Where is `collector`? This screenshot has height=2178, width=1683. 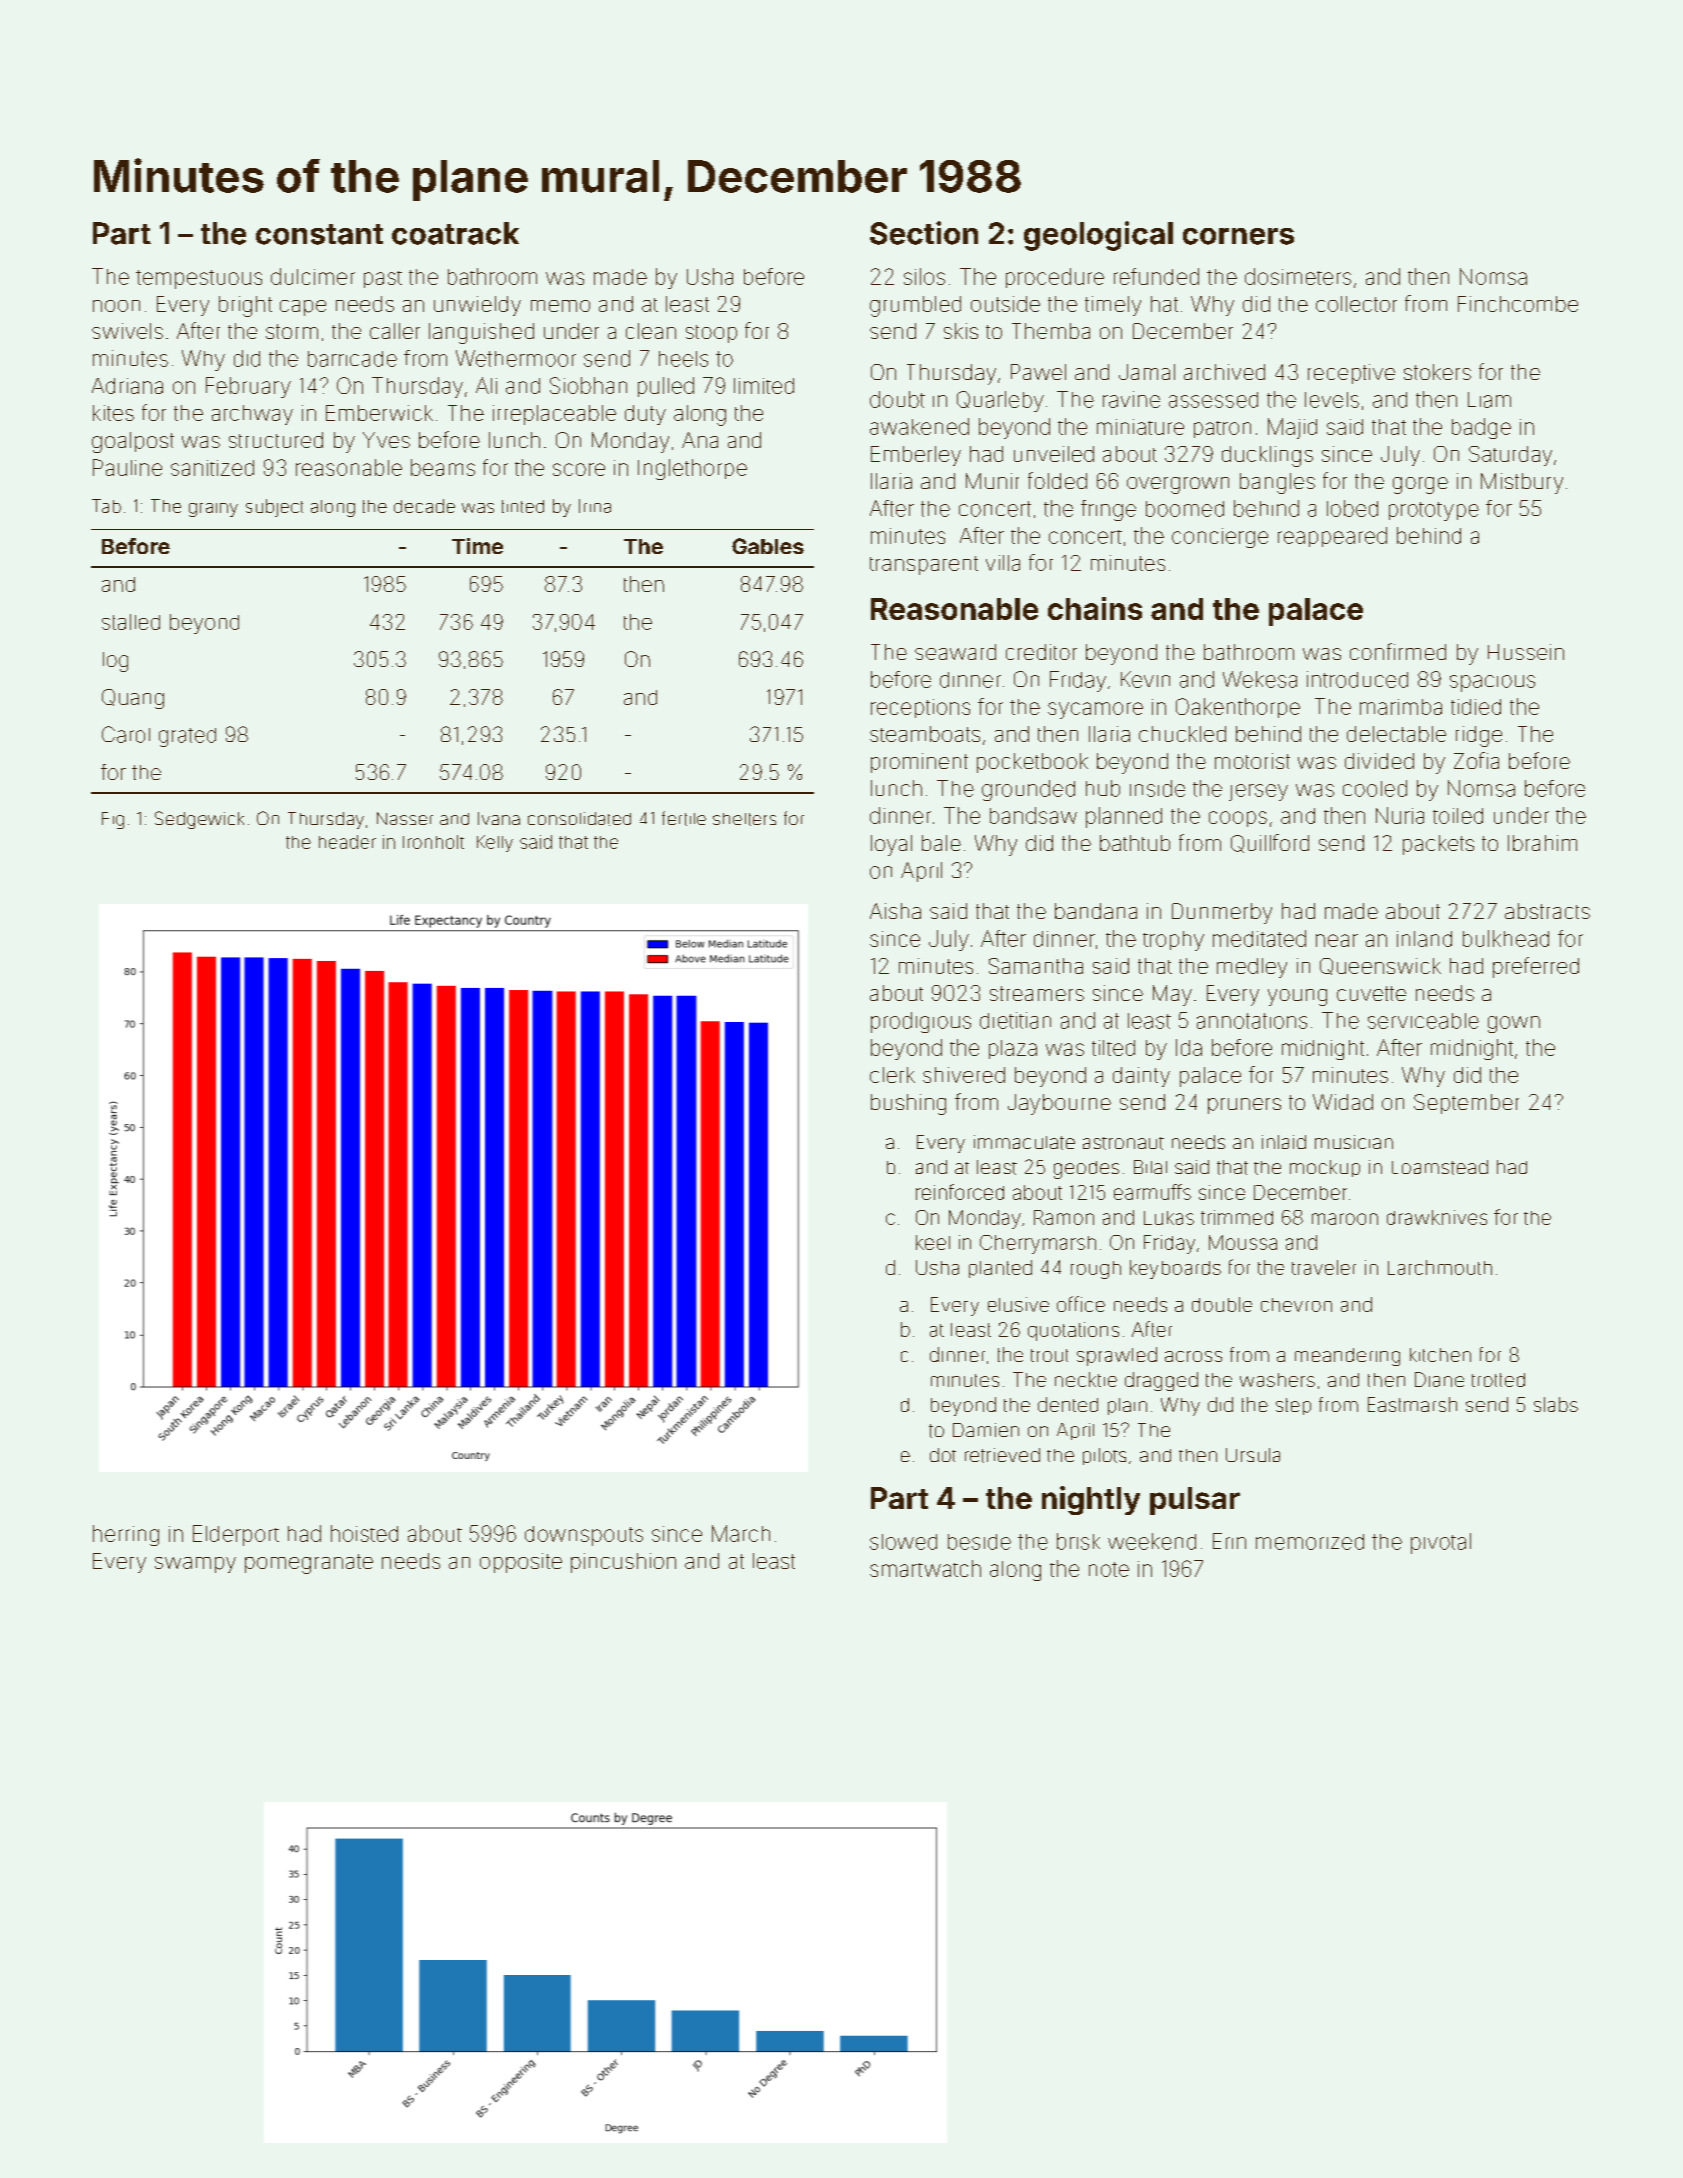
collector is located at coordinates (1356, 304).
